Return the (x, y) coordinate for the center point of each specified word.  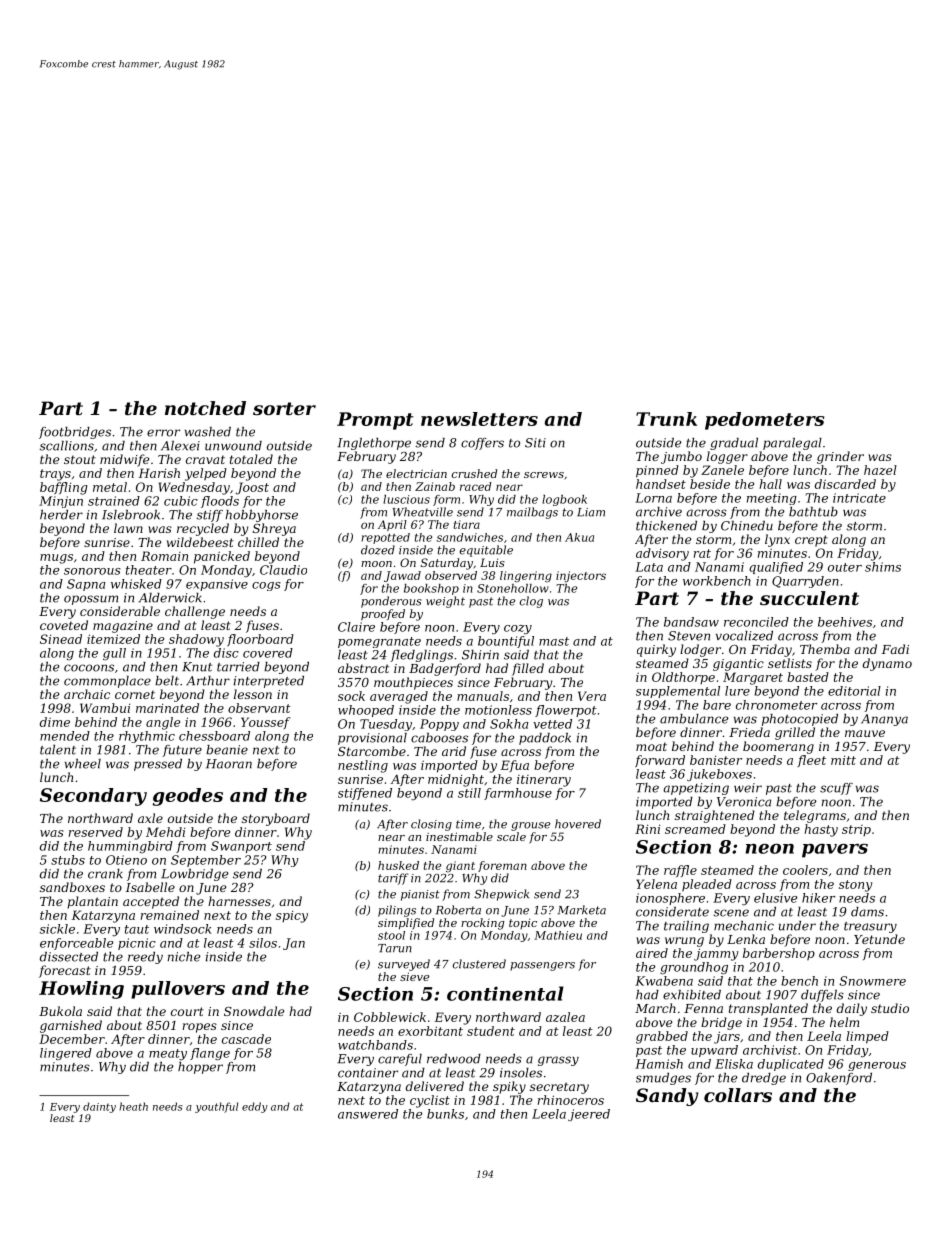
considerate (672, 912)
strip (856, 830)
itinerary (544, 781)
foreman (502, 866)
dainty (99, 1107)
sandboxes (72, 887)
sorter (284, 408)
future (182, 751)
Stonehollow (513, 588)
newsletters (479, 419)
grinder (840, 457)
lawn (128, 528)
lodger (700, 650)
